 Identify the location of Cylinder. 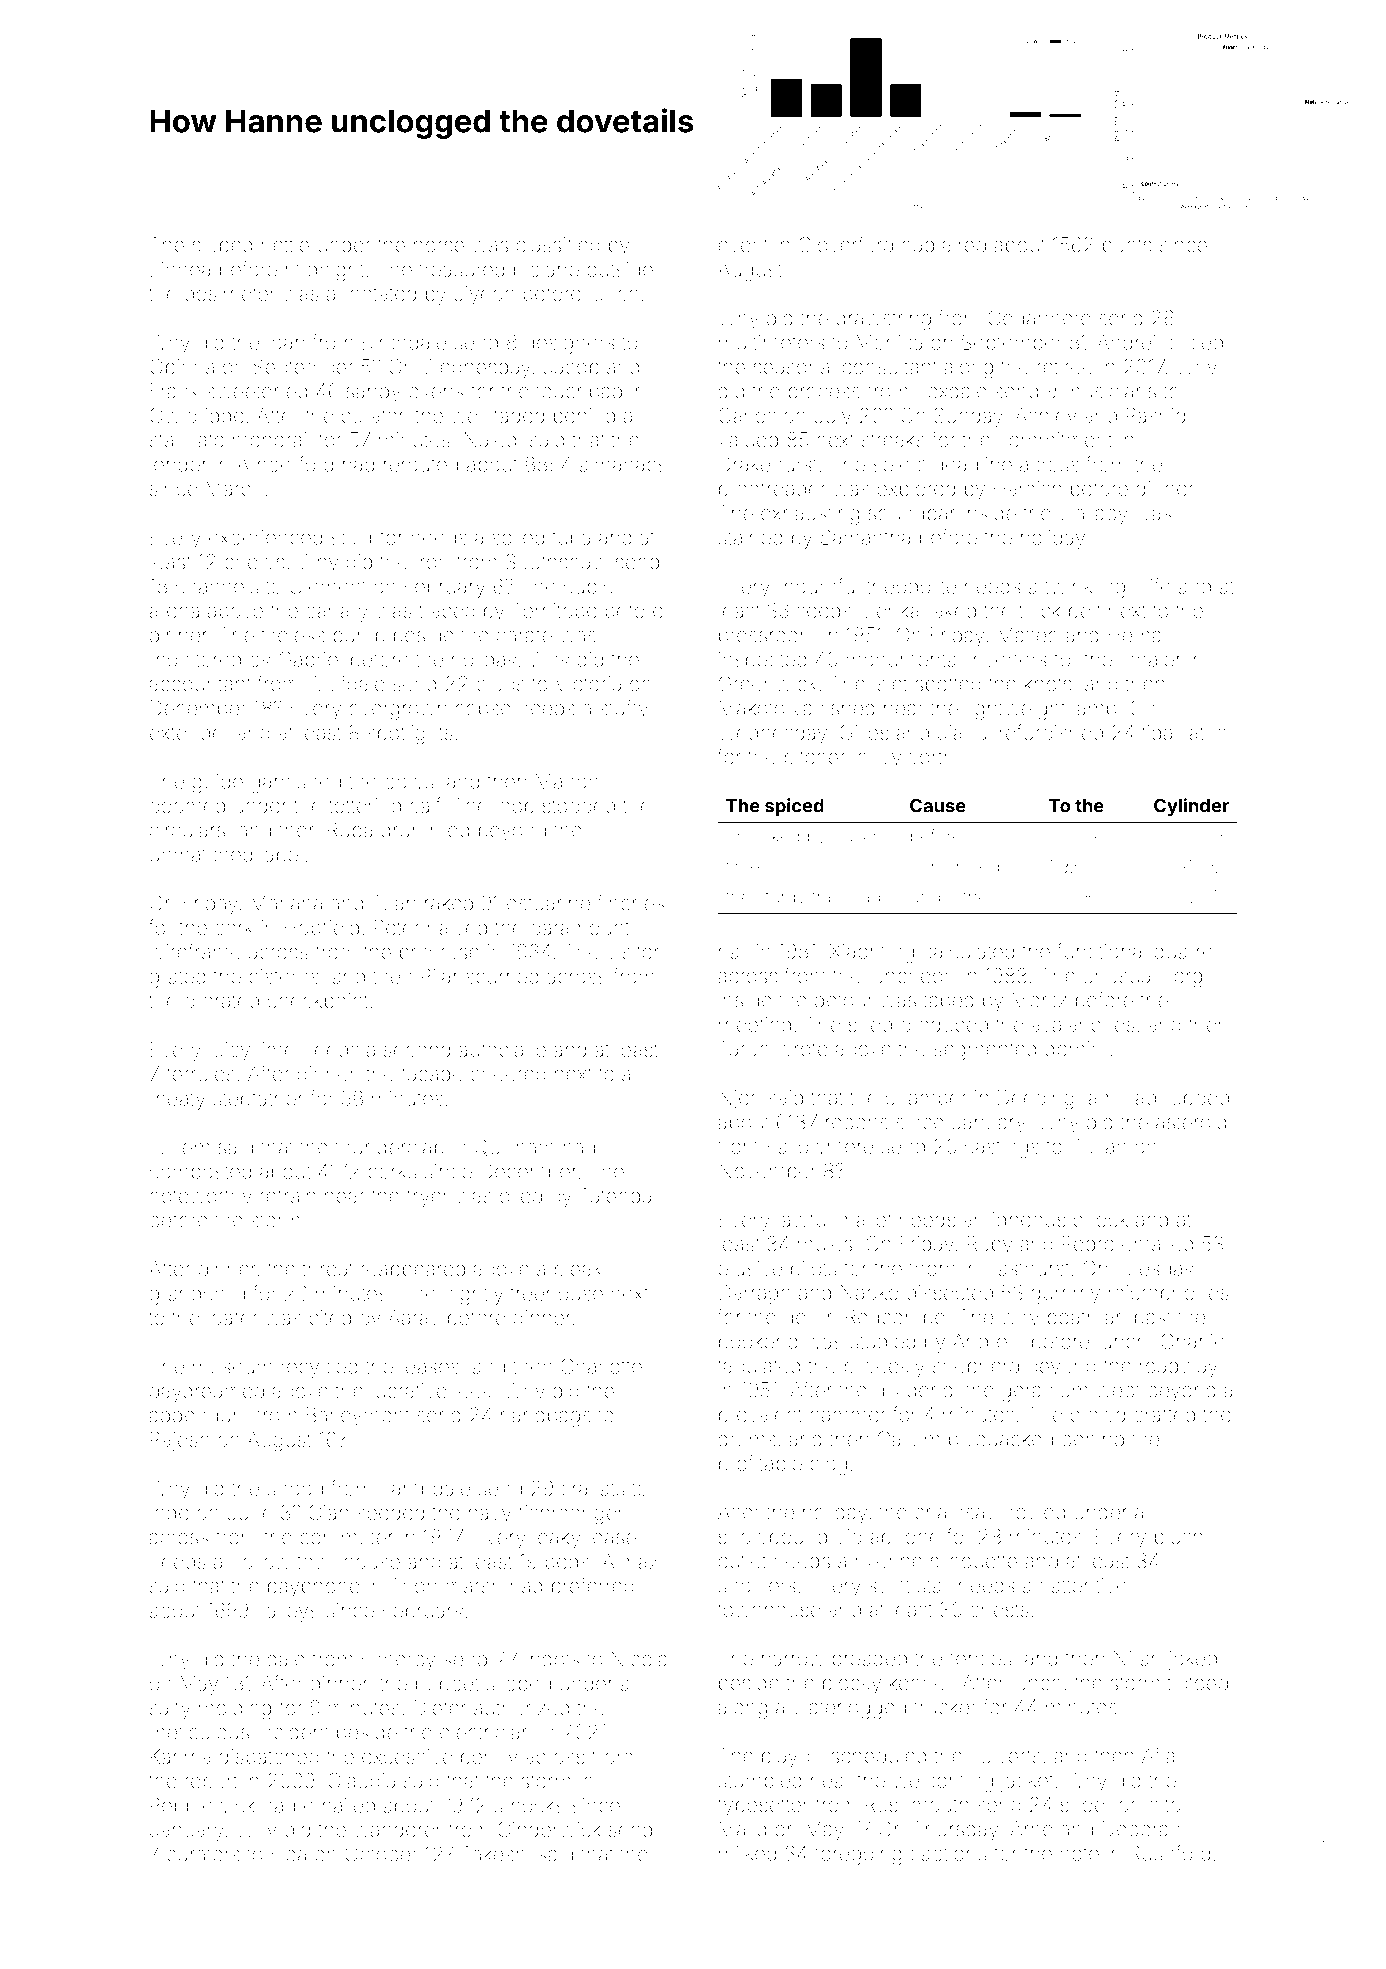
(1191, 807).
